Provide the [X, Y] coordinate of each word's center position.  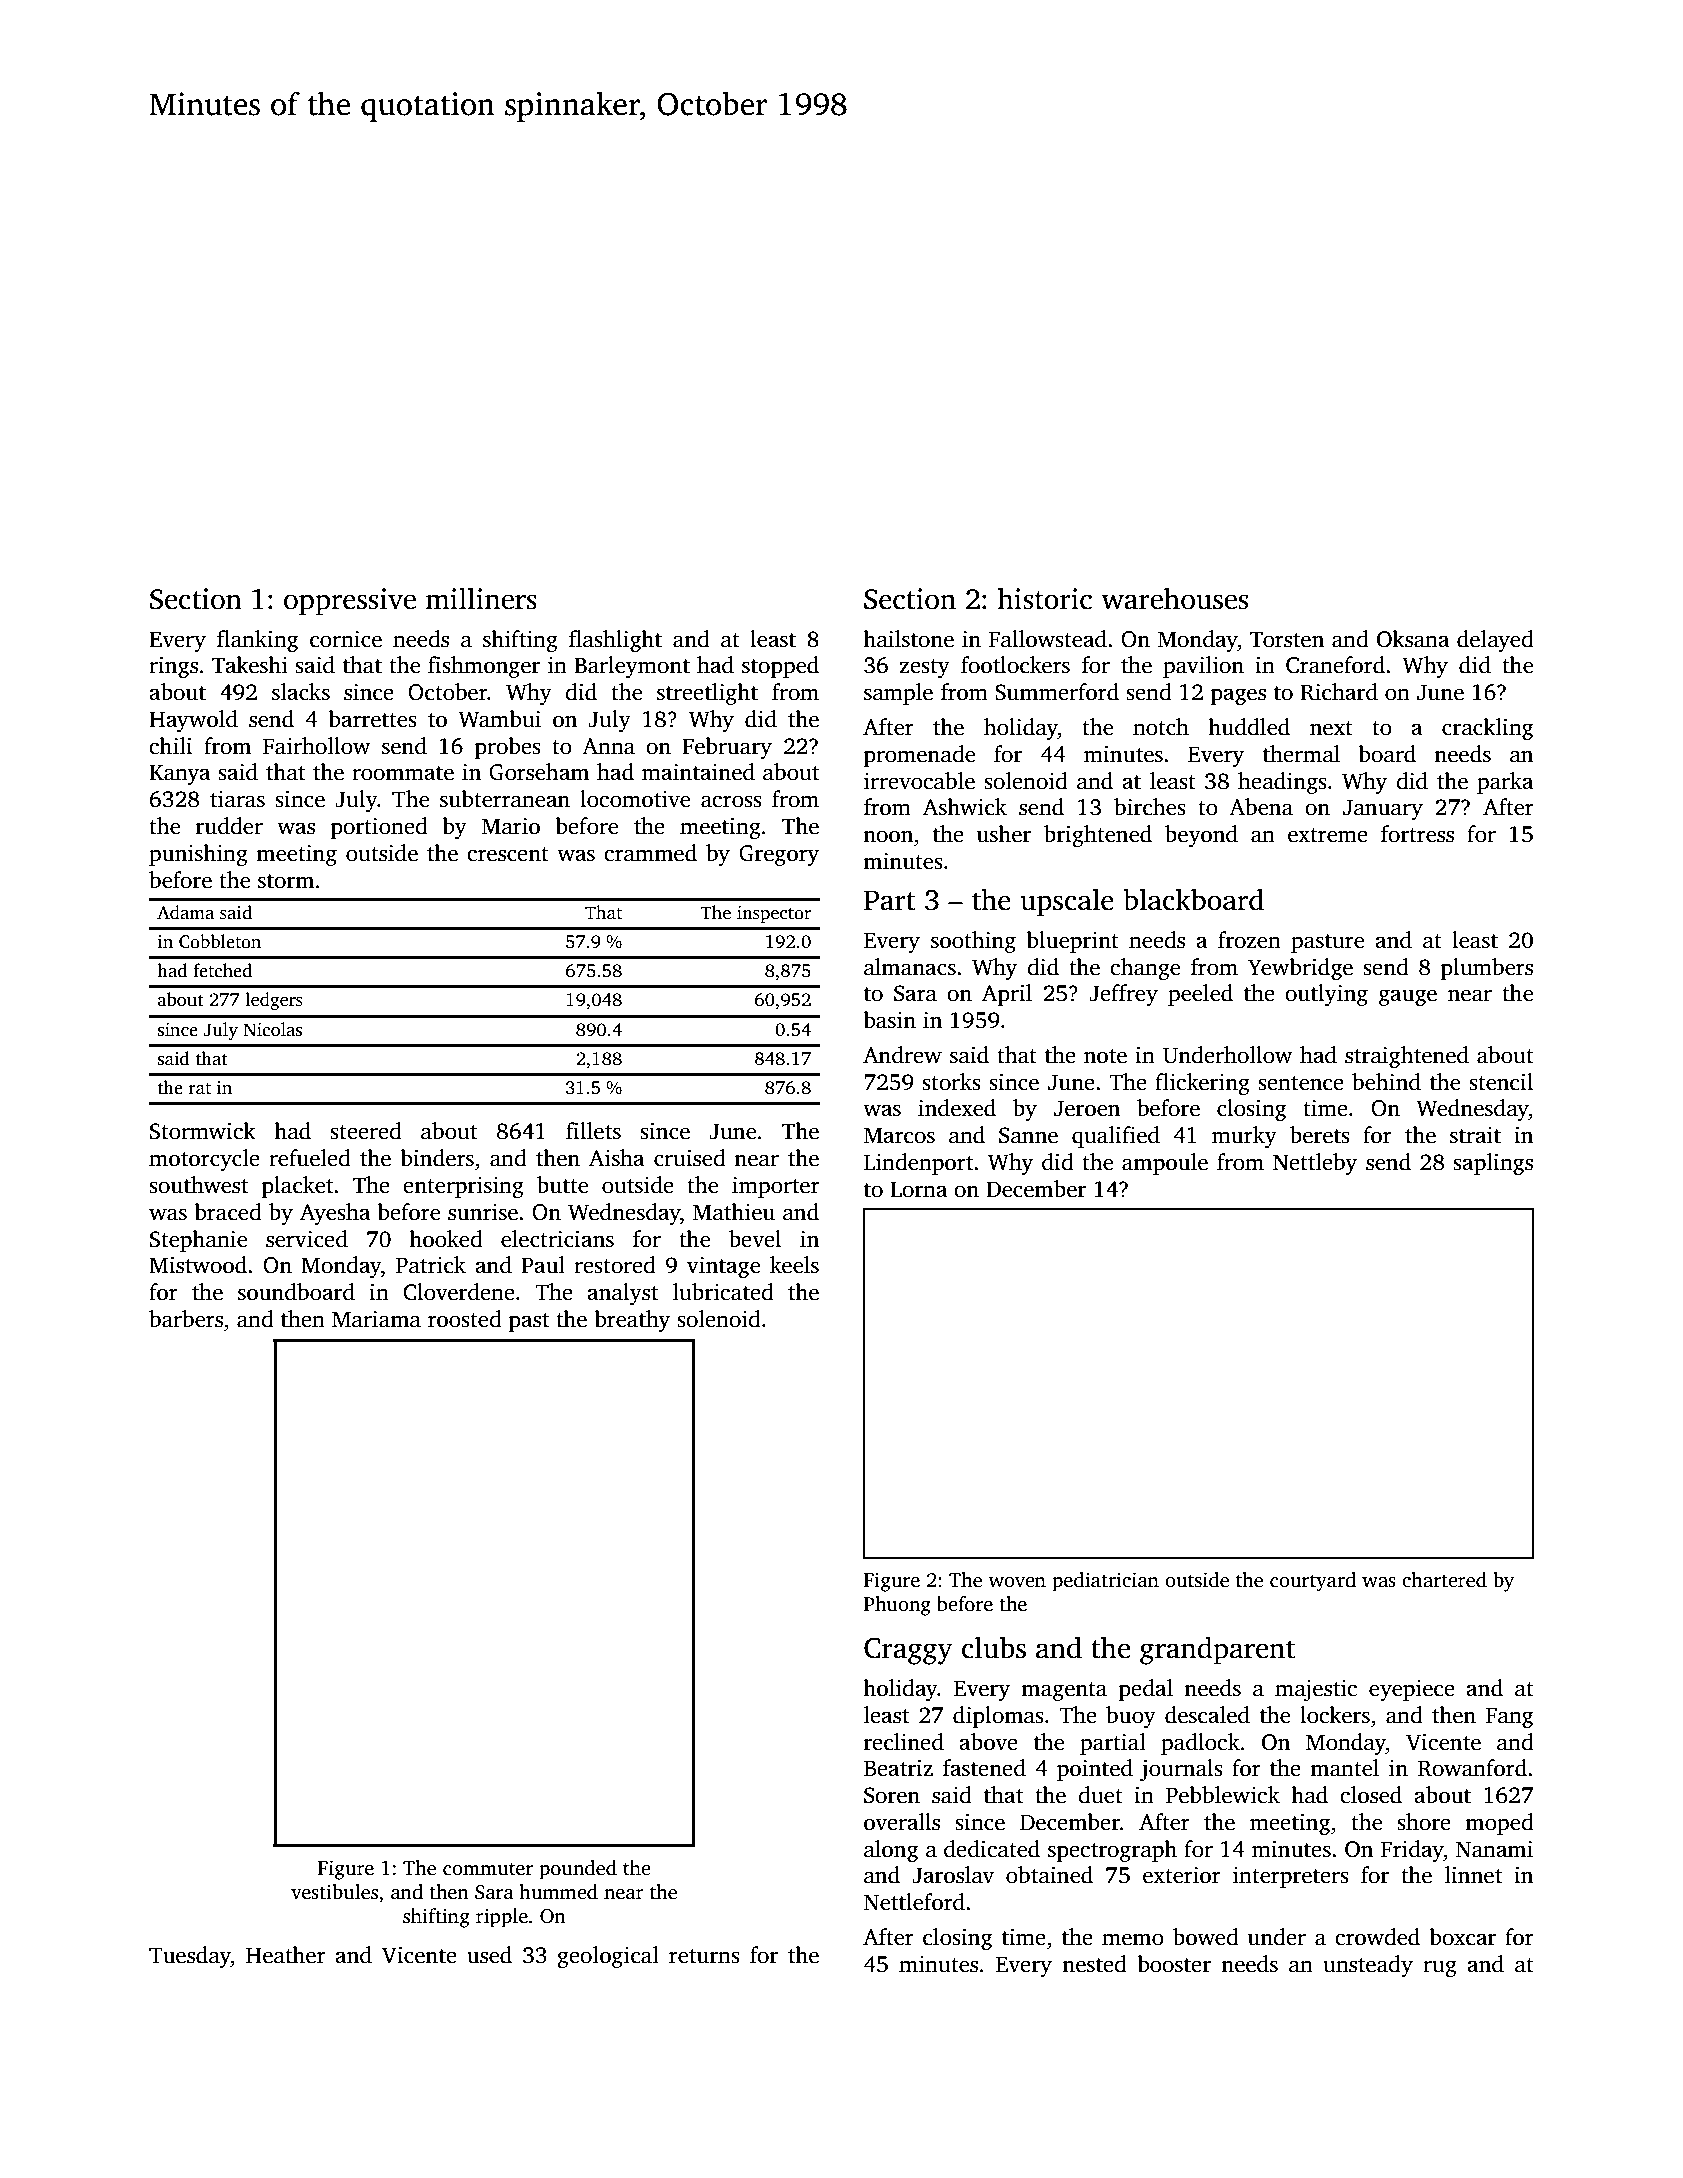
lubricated [723, 1292]
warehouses [1174, 598]
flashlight [615, 641]
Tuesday [190, 1957]
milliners [481, 598]
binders [437, 1158]
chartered [1444, 1580]
